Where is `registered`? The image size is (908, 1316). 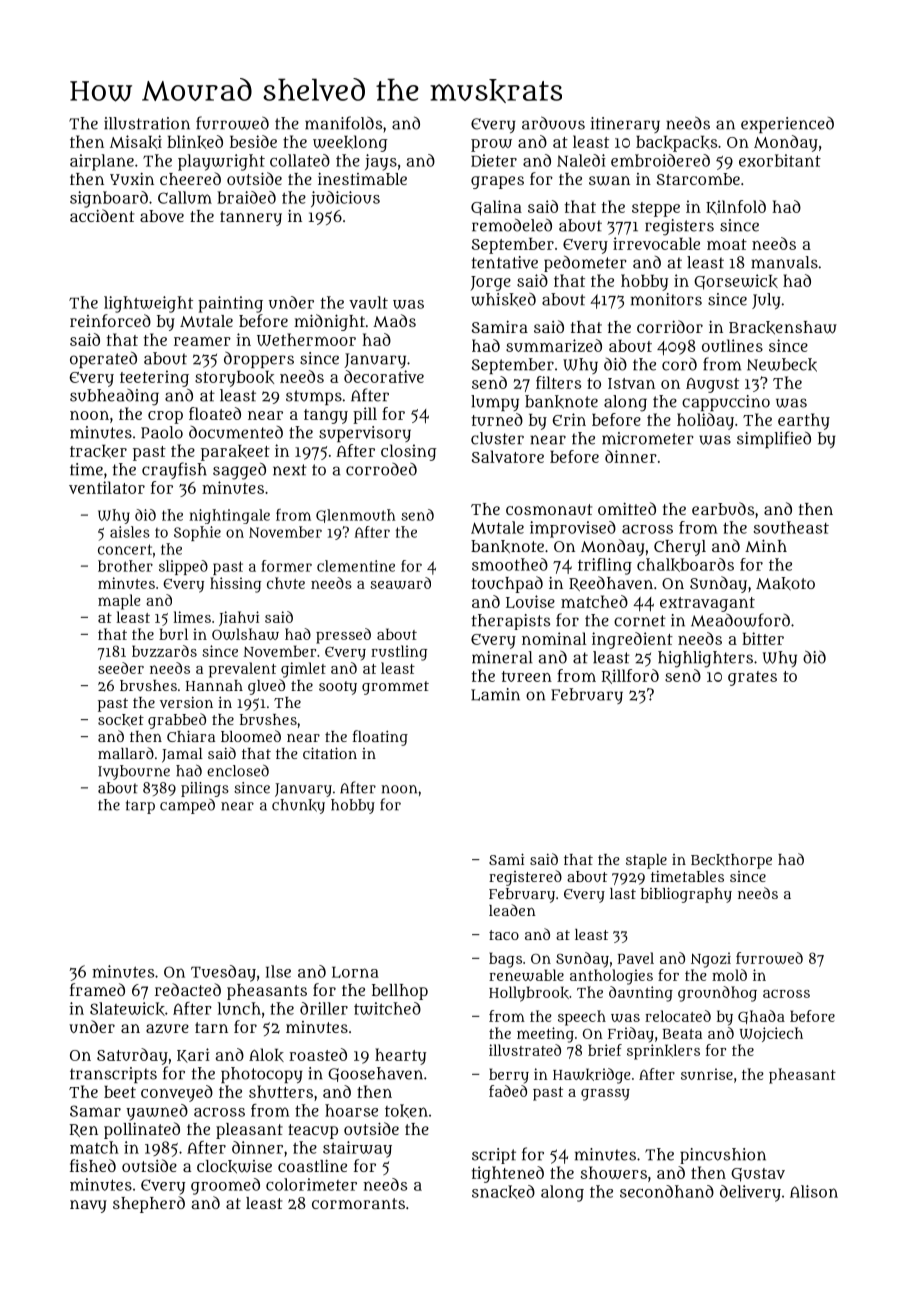
registered is located at coordinates (525, 878).
